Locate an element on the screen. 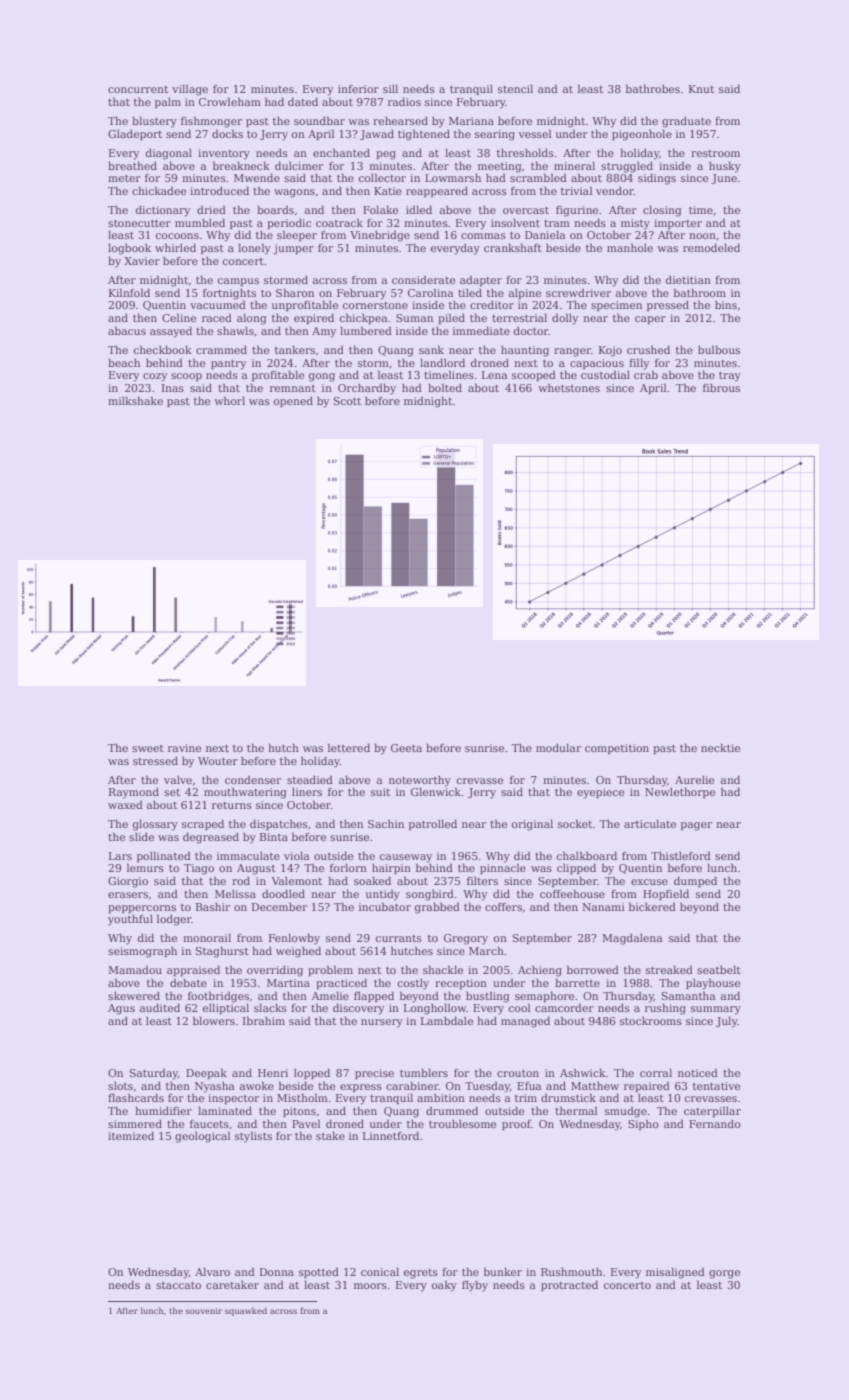 The image size is (849, 1400). protracted is located at coordinates (569, 1285).
